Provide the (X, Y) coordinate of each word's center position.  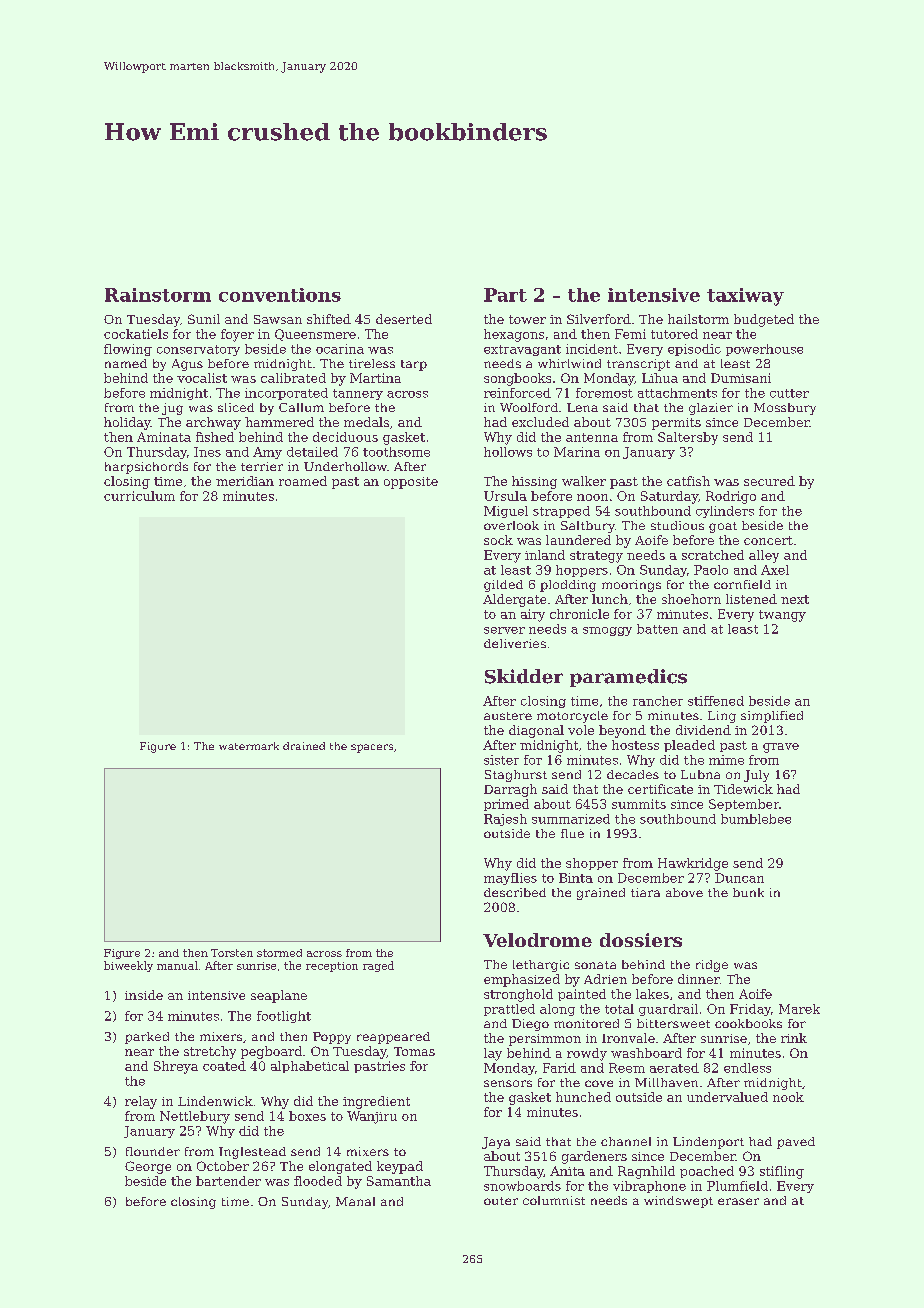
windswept (678, 1202)
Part (505, 295)
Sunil (204, 319)
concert (768, 540)
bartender (228, 1181)
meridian (245, 481)
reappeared (393, 1038)
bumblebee (756, 819)
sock (498, 540)
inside (144, 995)
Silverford (599, 319)
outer (501, 1201)
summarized (571, 819)
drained (304, 746)
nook (788, 1097)
